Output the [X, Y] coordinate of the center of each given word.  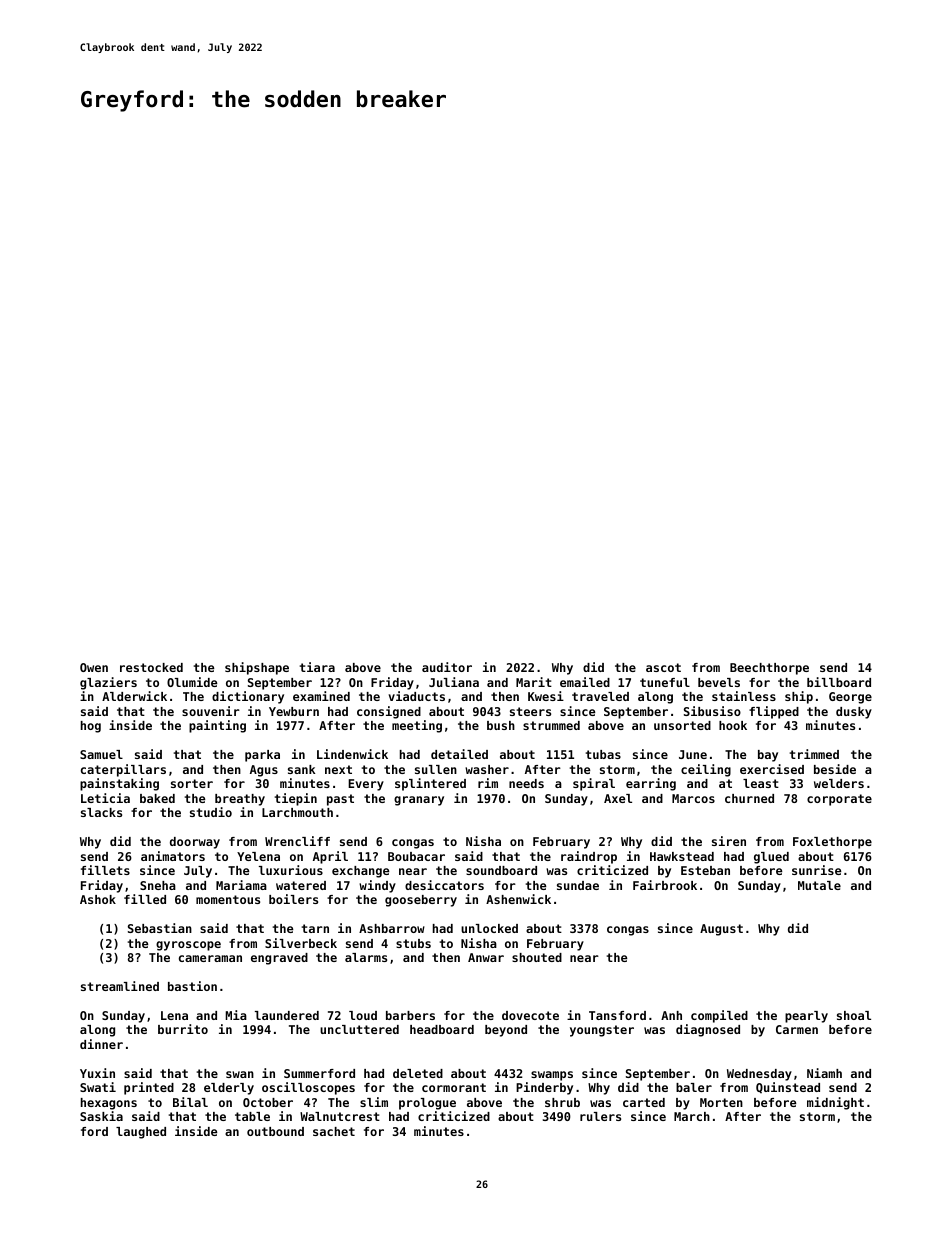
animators [173, 856]
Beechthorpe [769, 669]
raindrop [589, 857]
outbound [275, 1131]
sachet [334, 1131]
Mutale [819, 885]
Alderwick [134, 696]
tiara [317, 667]
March [692, 1116]
